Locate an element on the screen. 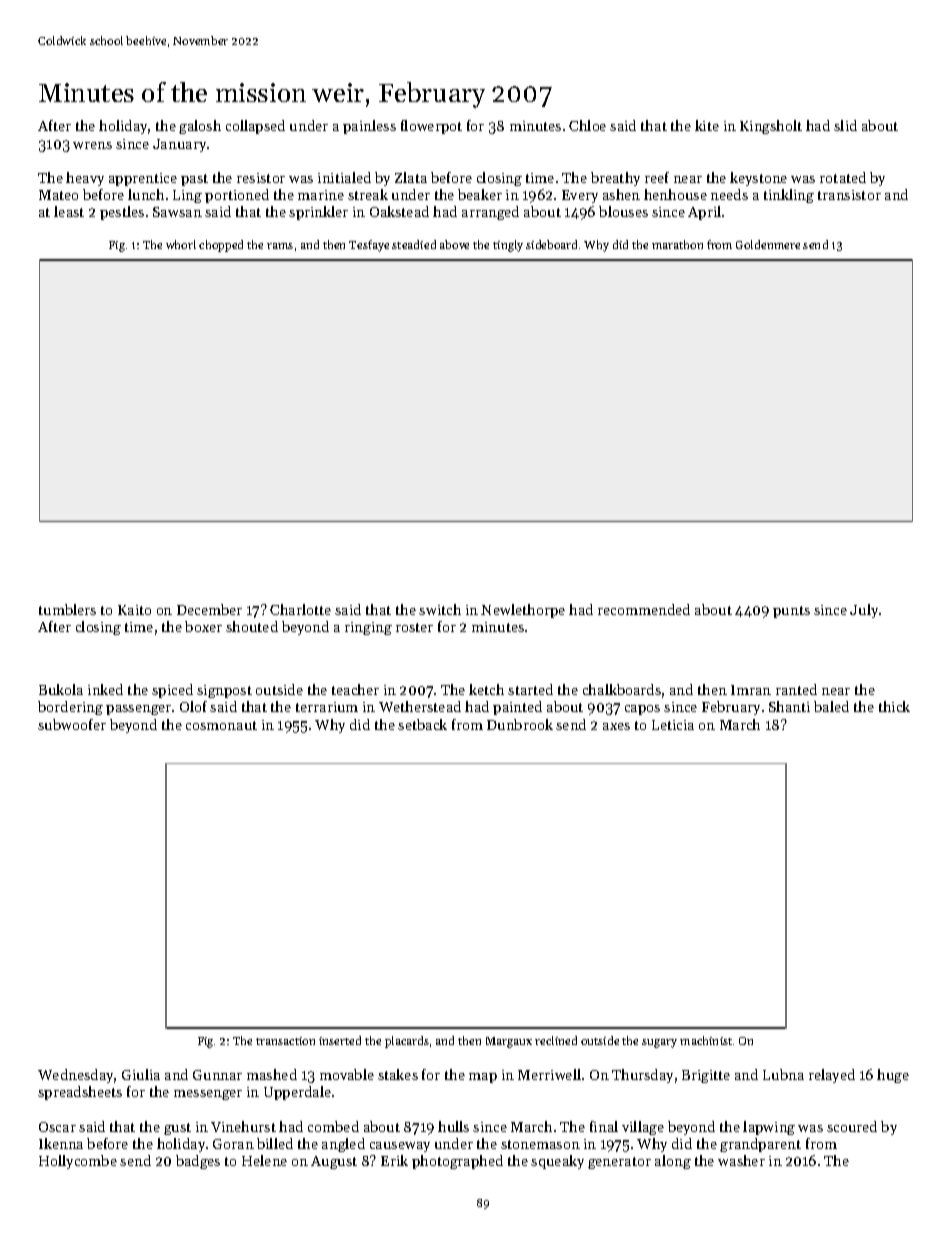 This screenshot has width=952, height=1233. switch is located at coordinates (440, 609).
